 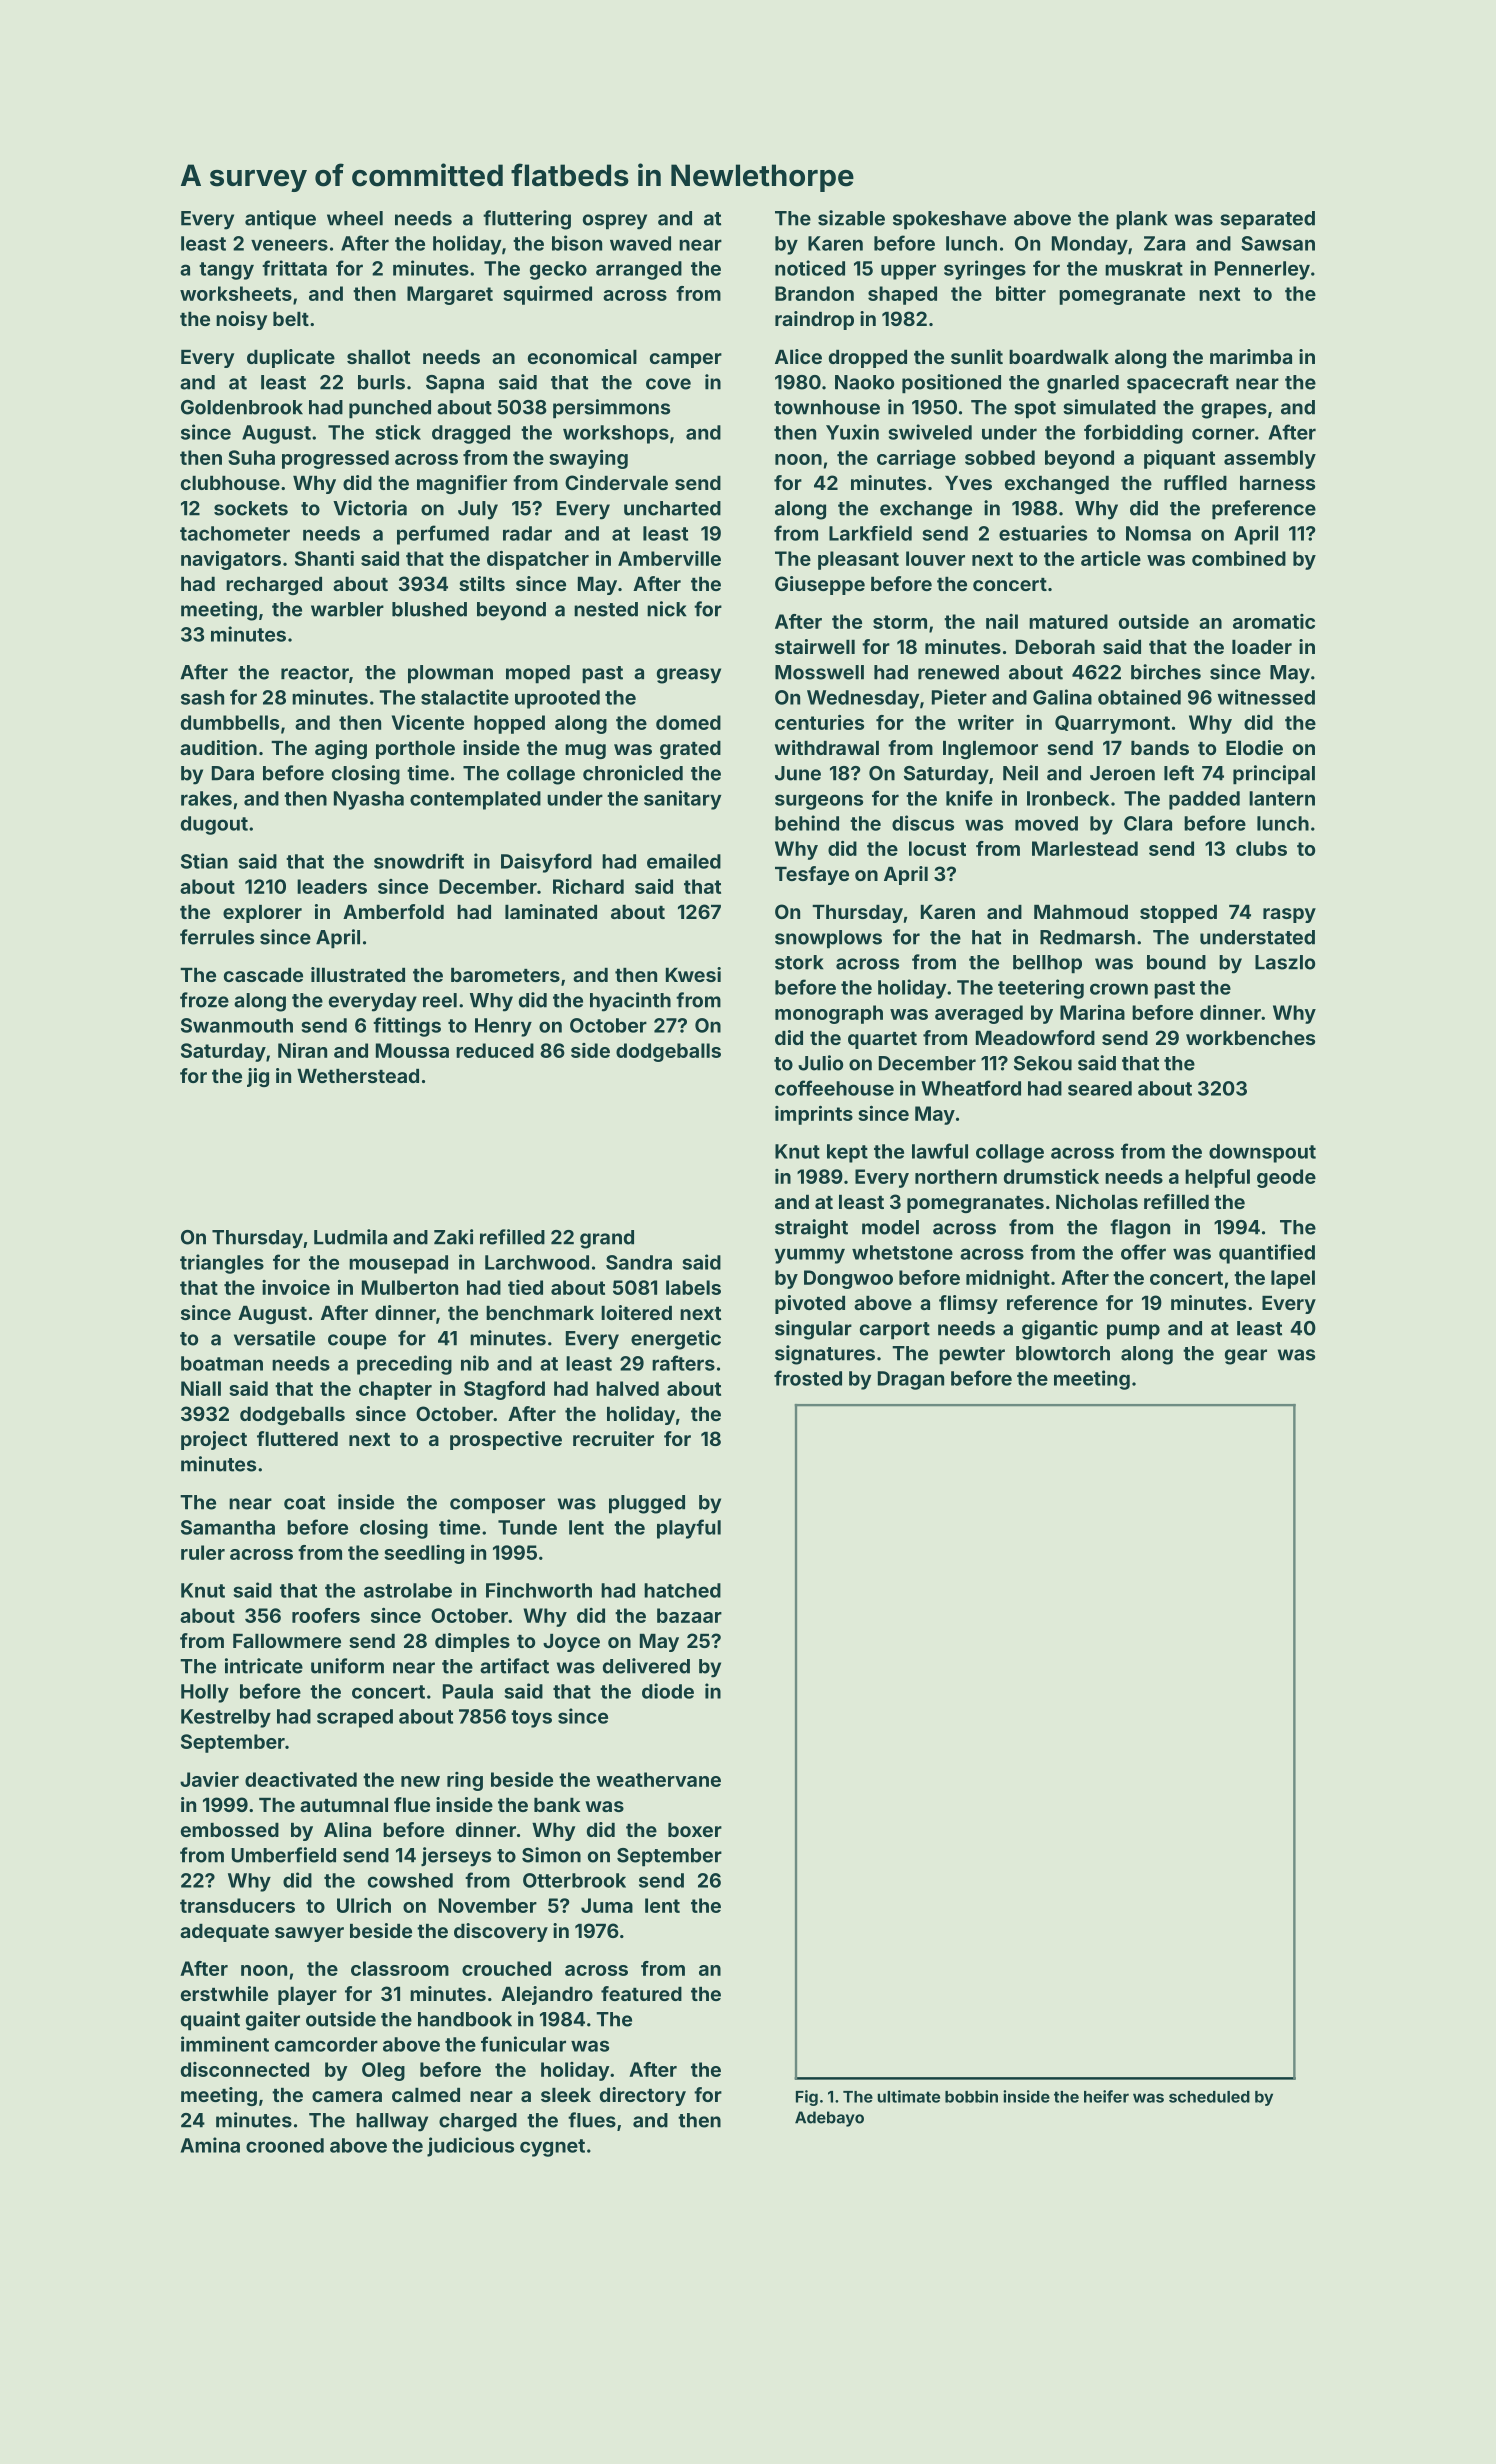 What do you see at coordinates (588, 886) in the screenshot?
I see `Richard` at bounding box center [588, 886].
